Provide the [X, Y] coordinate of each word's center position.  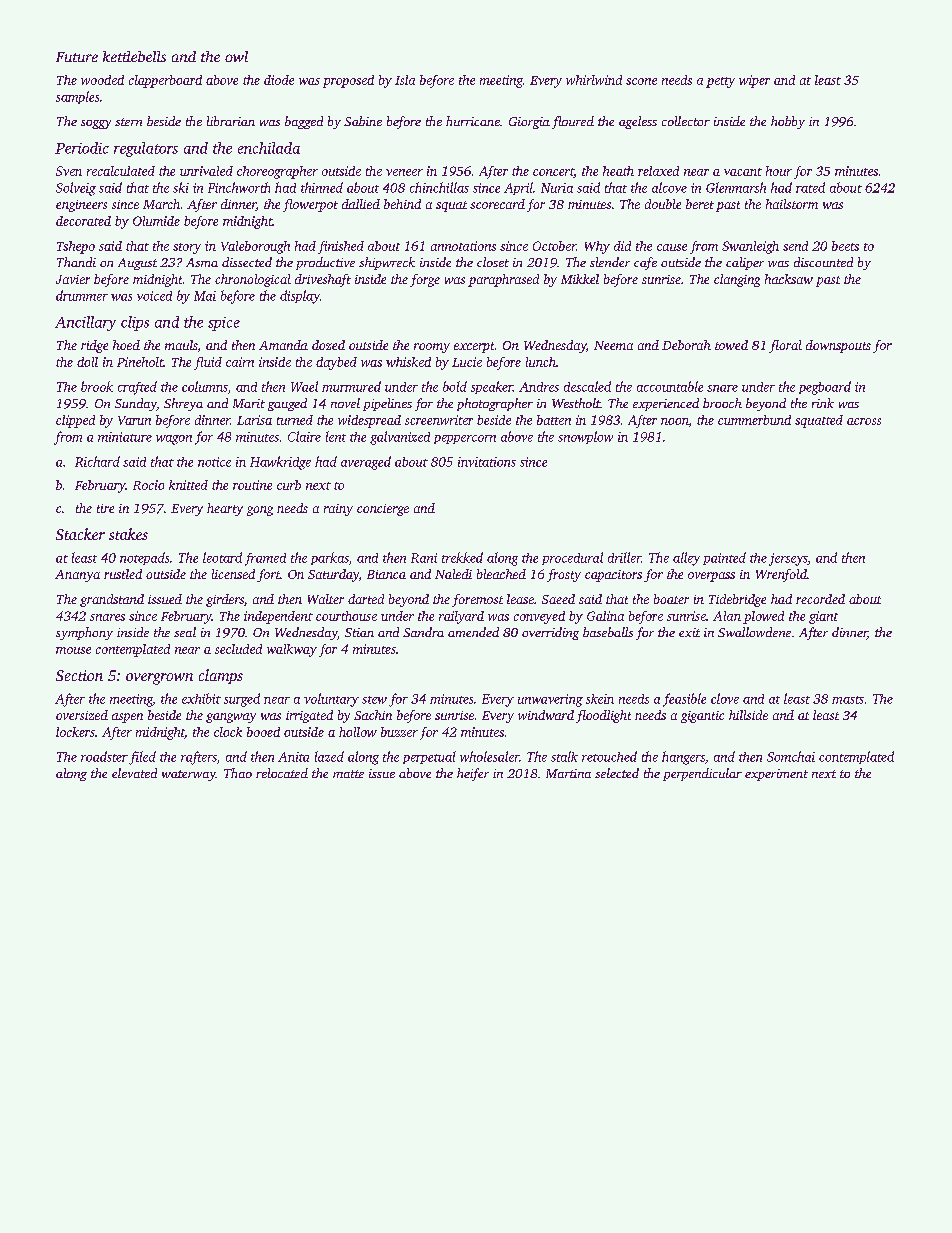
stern [128, 122]
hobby [788, 122]
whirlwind [594, 80]
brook [97, 386]
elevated [134, 773]
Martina [568, 773]
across [864, 421]
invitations [487, 462]
